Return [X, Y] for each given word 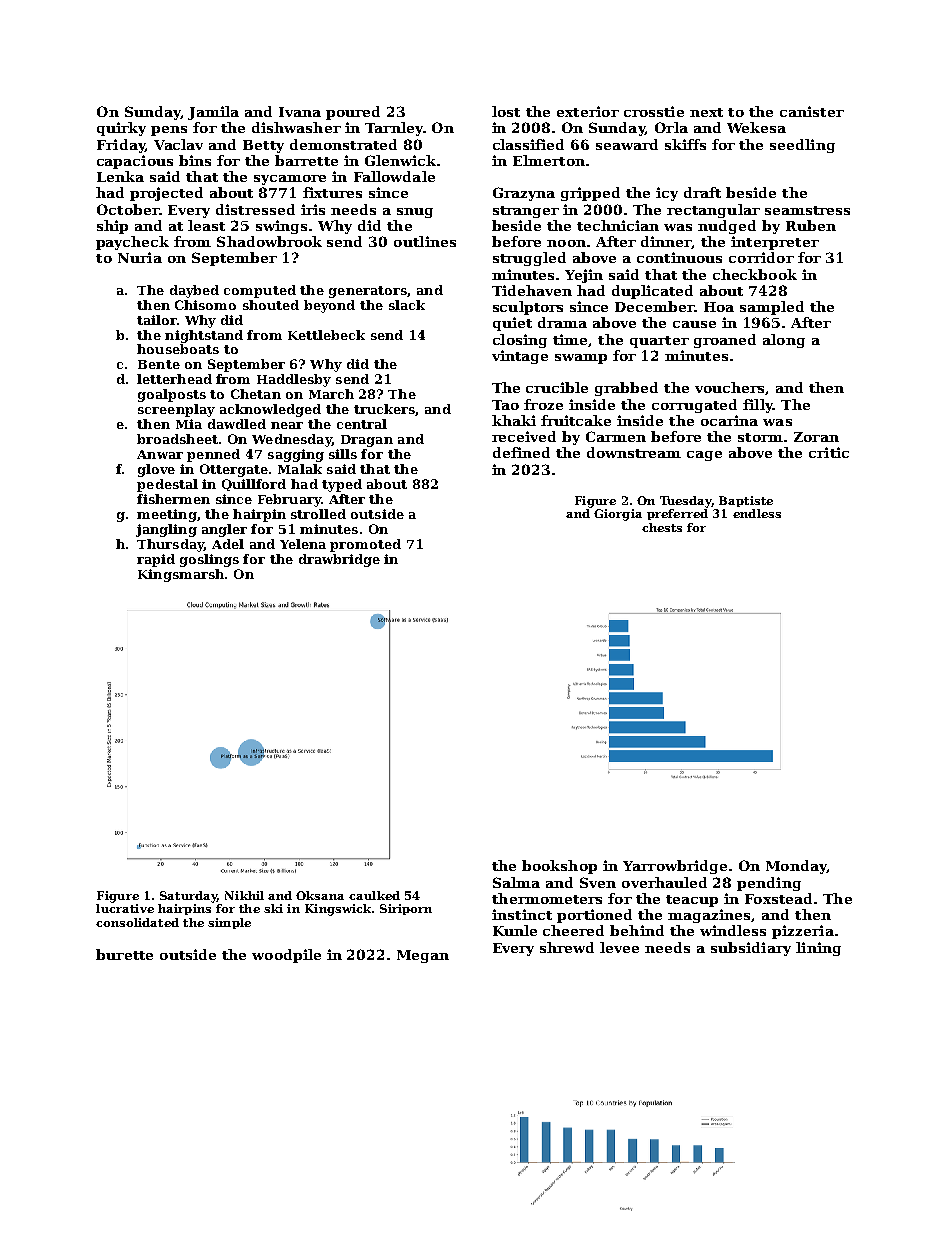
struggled [529, 259]
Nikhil [244, 895]
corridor [761, 257]
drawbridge [339, 560]
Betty [263, 146]
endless [757, 513]
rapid [156, 560]
